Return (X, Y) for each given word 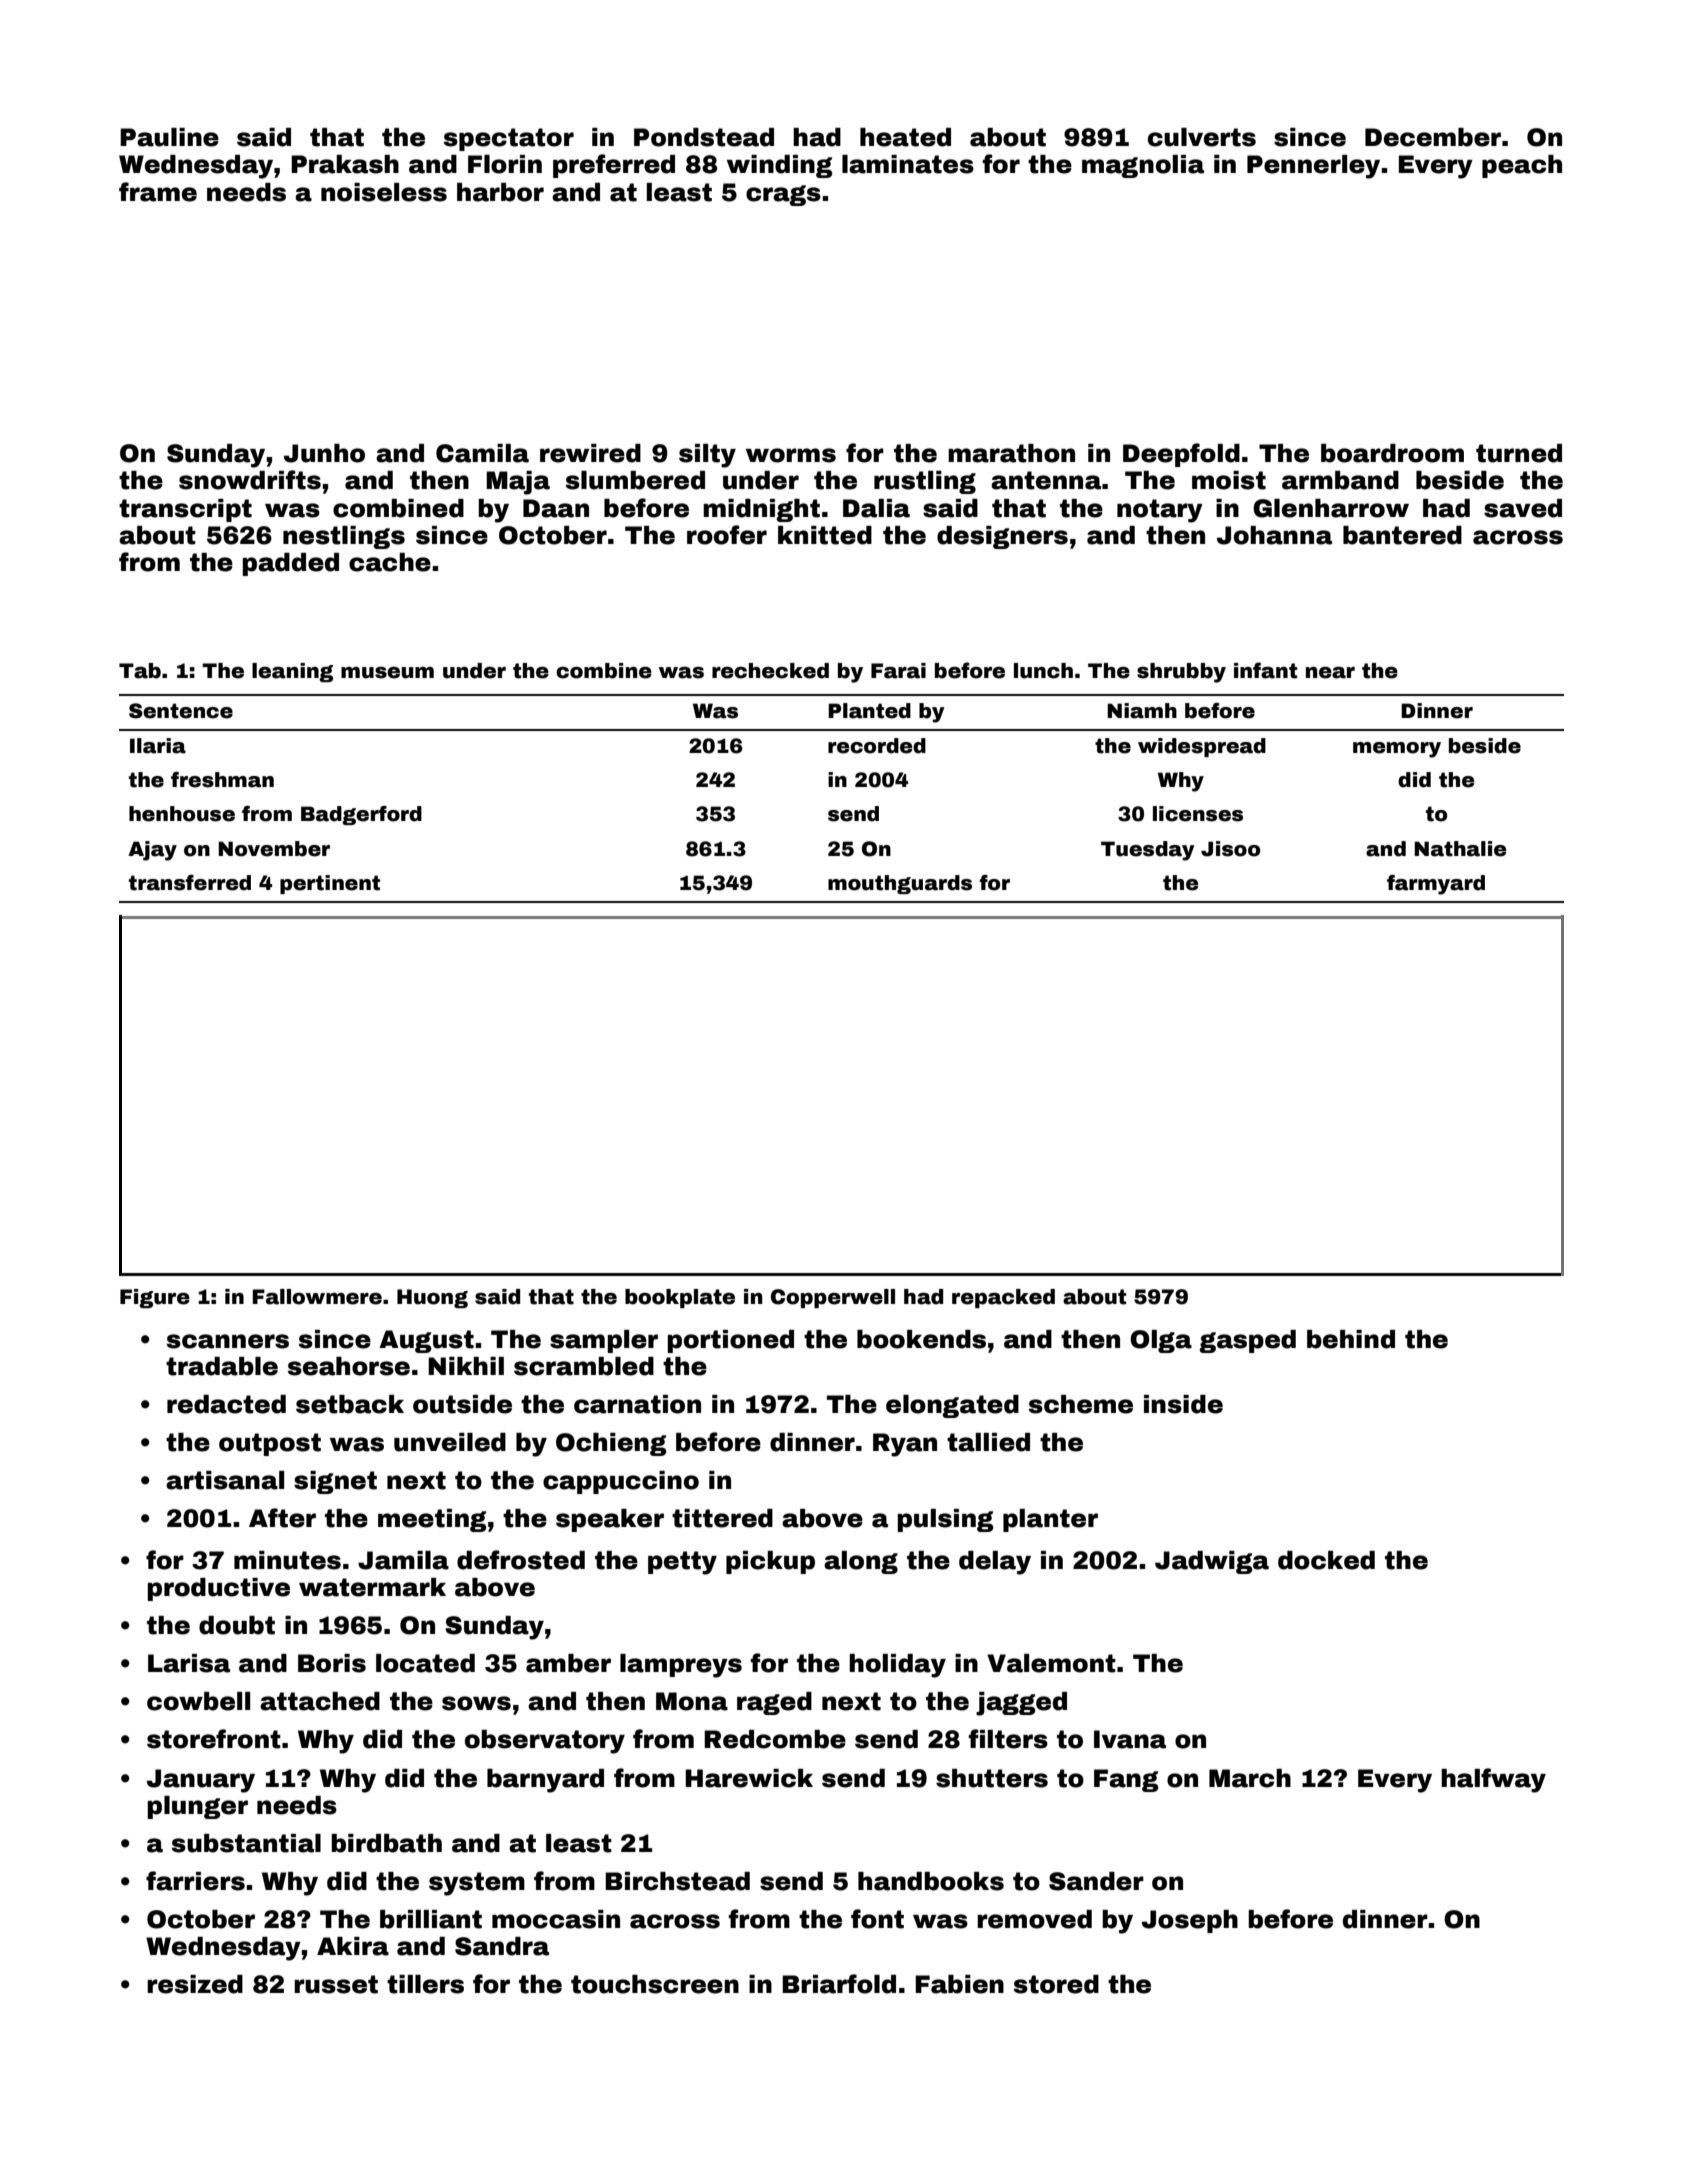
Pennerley (1313, 167)
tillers (425, 1984)
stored (1056, 1984)
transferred (190, 883)
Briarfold (839, 1984)
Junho (324, 453)
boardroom (1392, 453)
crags (783, 195)
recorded (877, 746)
